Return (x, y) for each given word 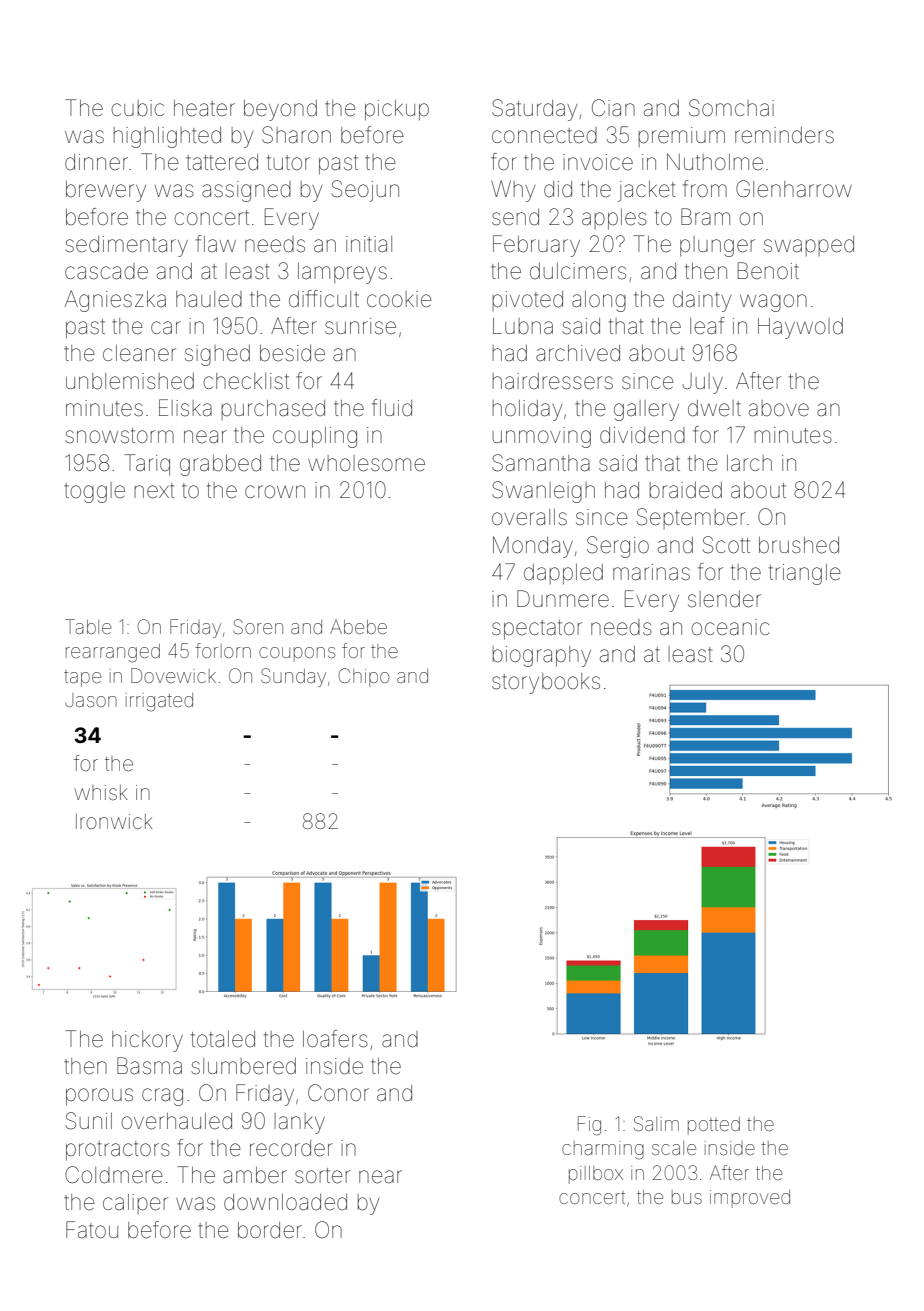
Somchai (731, 108)
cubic (137, 108)
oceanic (730, 627)
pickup (397, 110)
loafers (335, 1039)
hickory (147, 1041)
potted (714, 1126)
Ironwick (114, 821)
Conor (338, 1092)
